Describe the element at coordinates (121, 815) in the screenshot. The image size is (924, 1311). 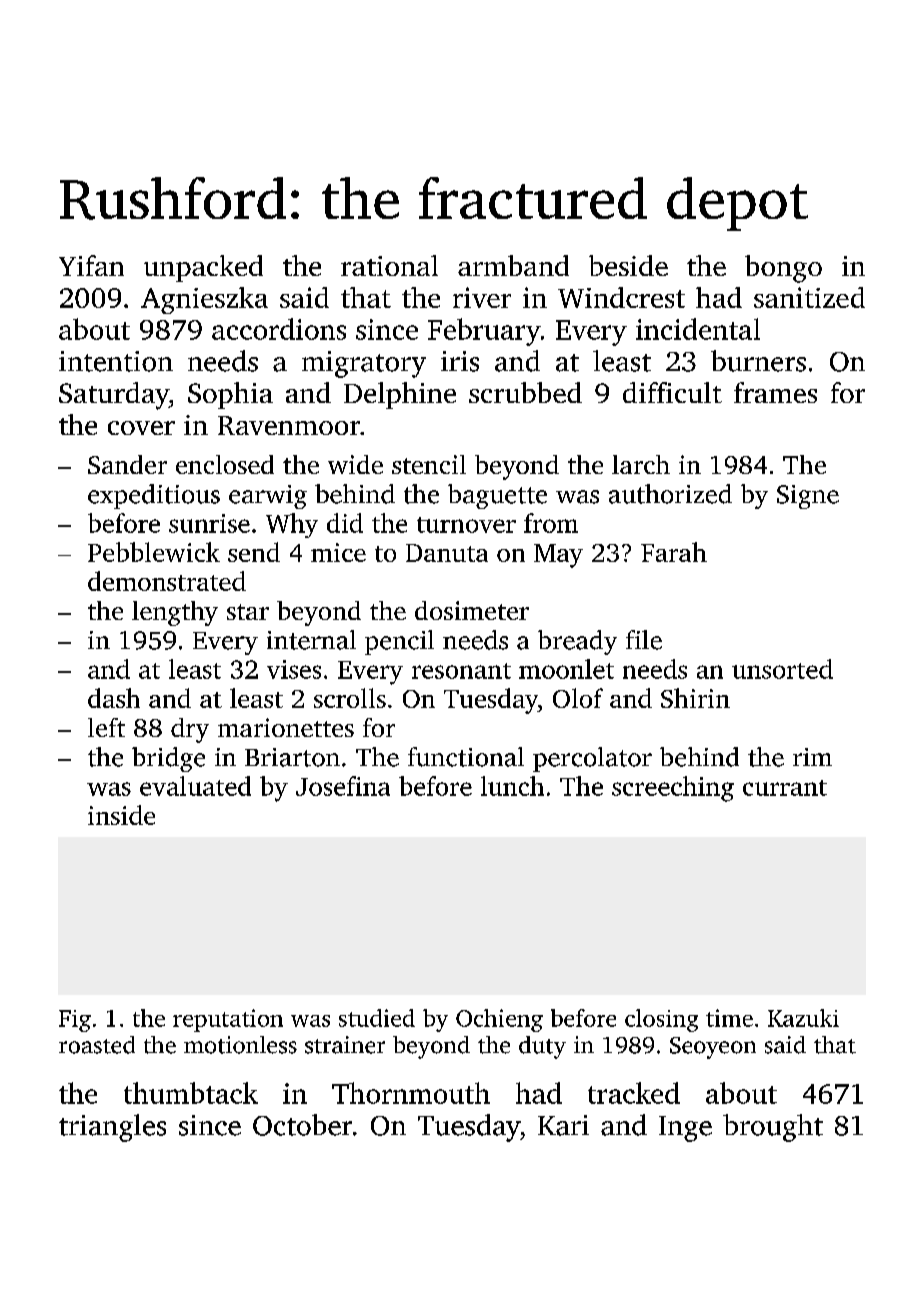
I see `inside` at that location.
